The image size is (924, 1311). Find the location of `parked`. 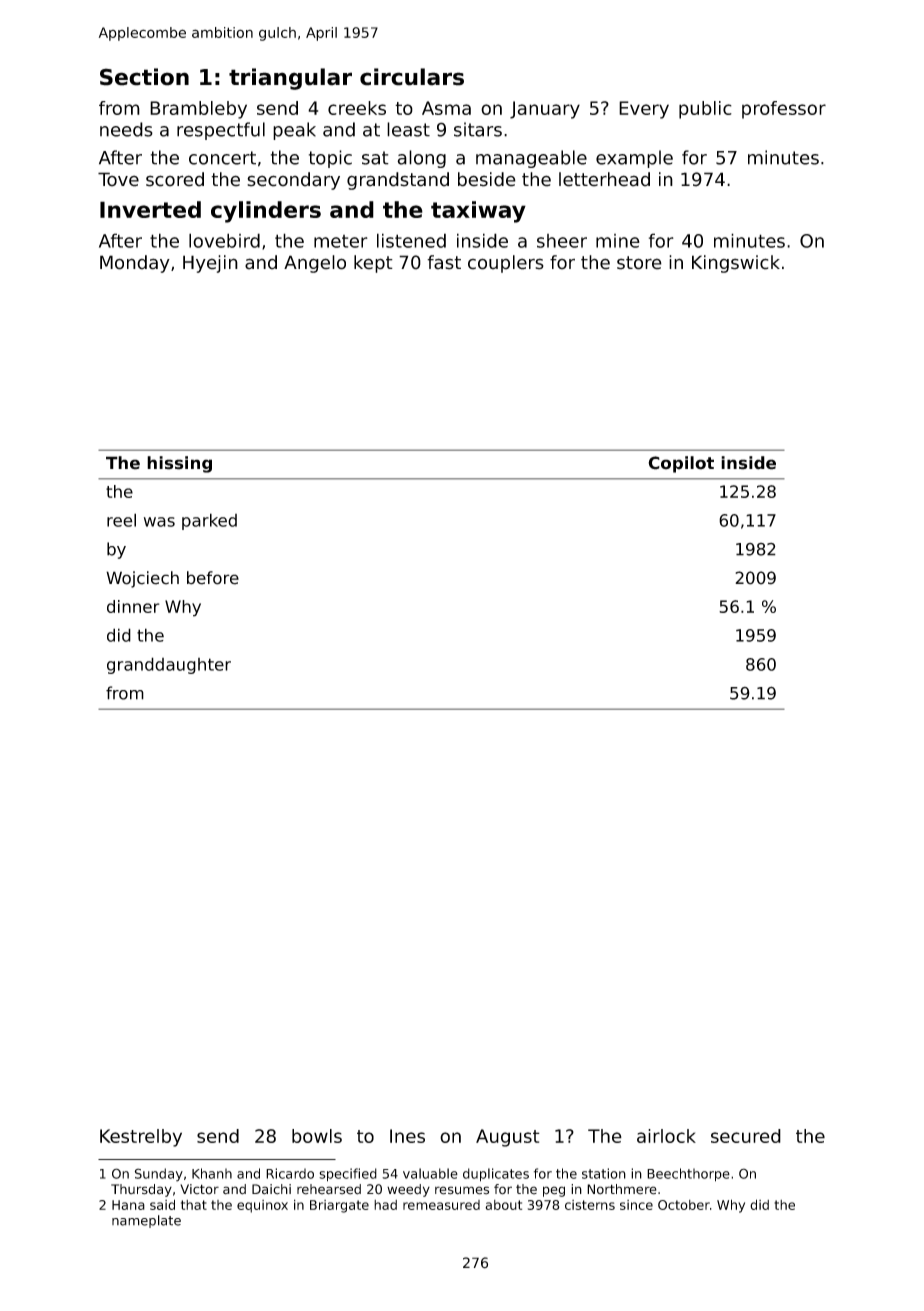

parked is located at coordinates (209, 521).
